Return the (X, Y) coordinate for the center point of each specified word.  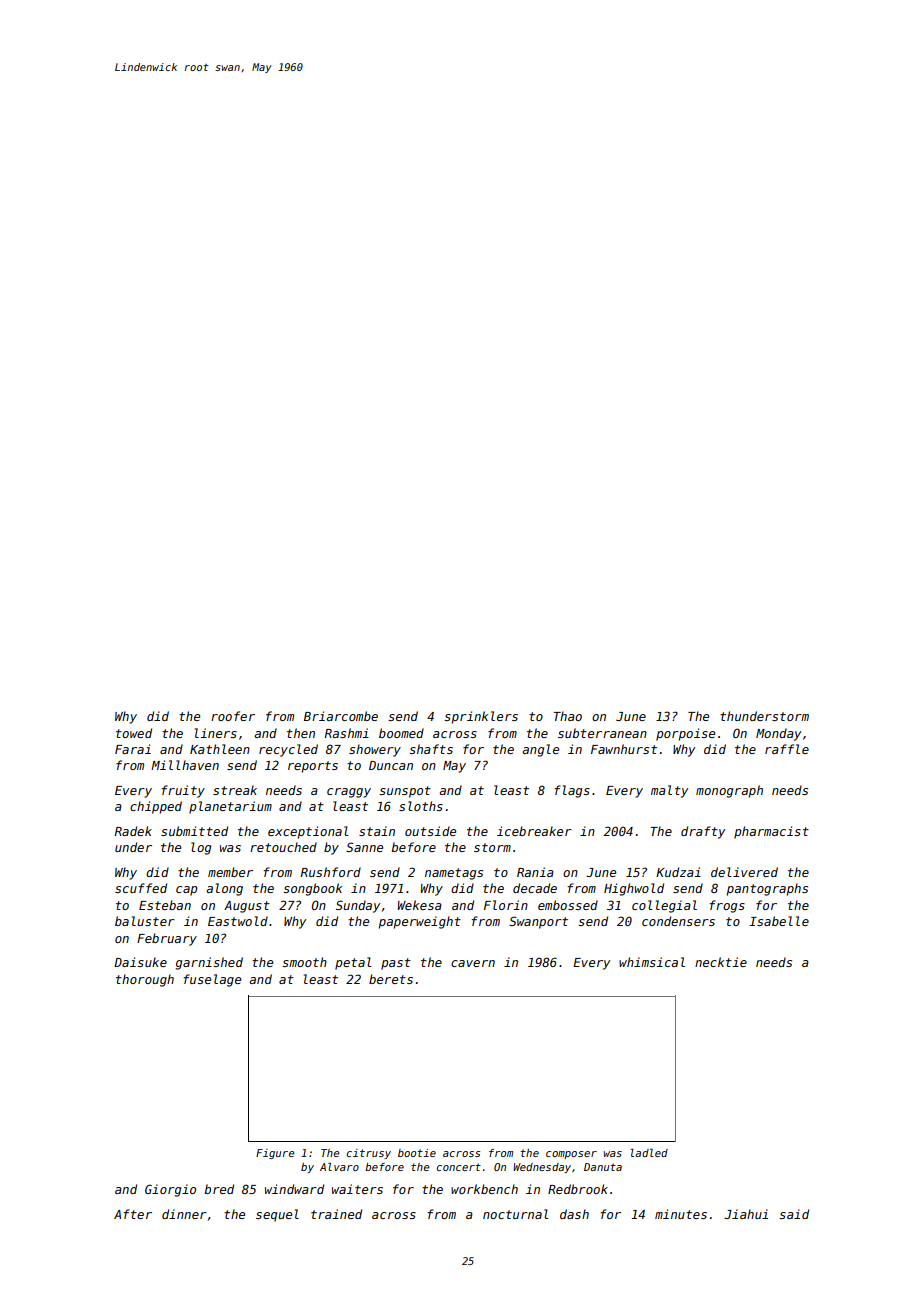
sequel (277, 1215)
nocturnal (515, 1214)
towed (134, 733)
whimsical (652, 962)
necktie (721, 962)
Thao (567, 716)
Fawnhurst (624, 749)
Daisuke (140, 962)
